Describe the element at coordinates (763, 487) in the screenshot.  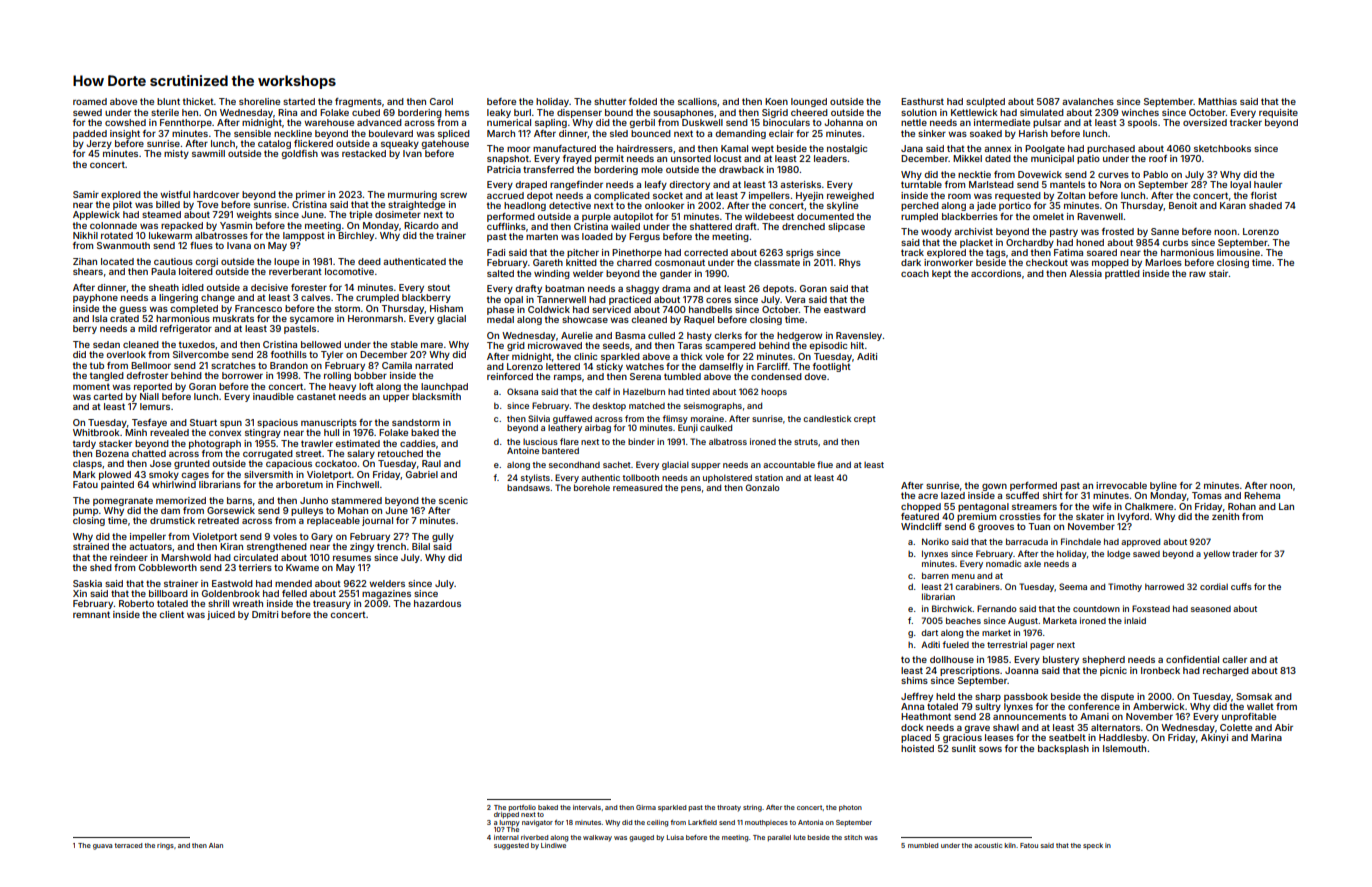
I see `Gonzalo` at that location.
